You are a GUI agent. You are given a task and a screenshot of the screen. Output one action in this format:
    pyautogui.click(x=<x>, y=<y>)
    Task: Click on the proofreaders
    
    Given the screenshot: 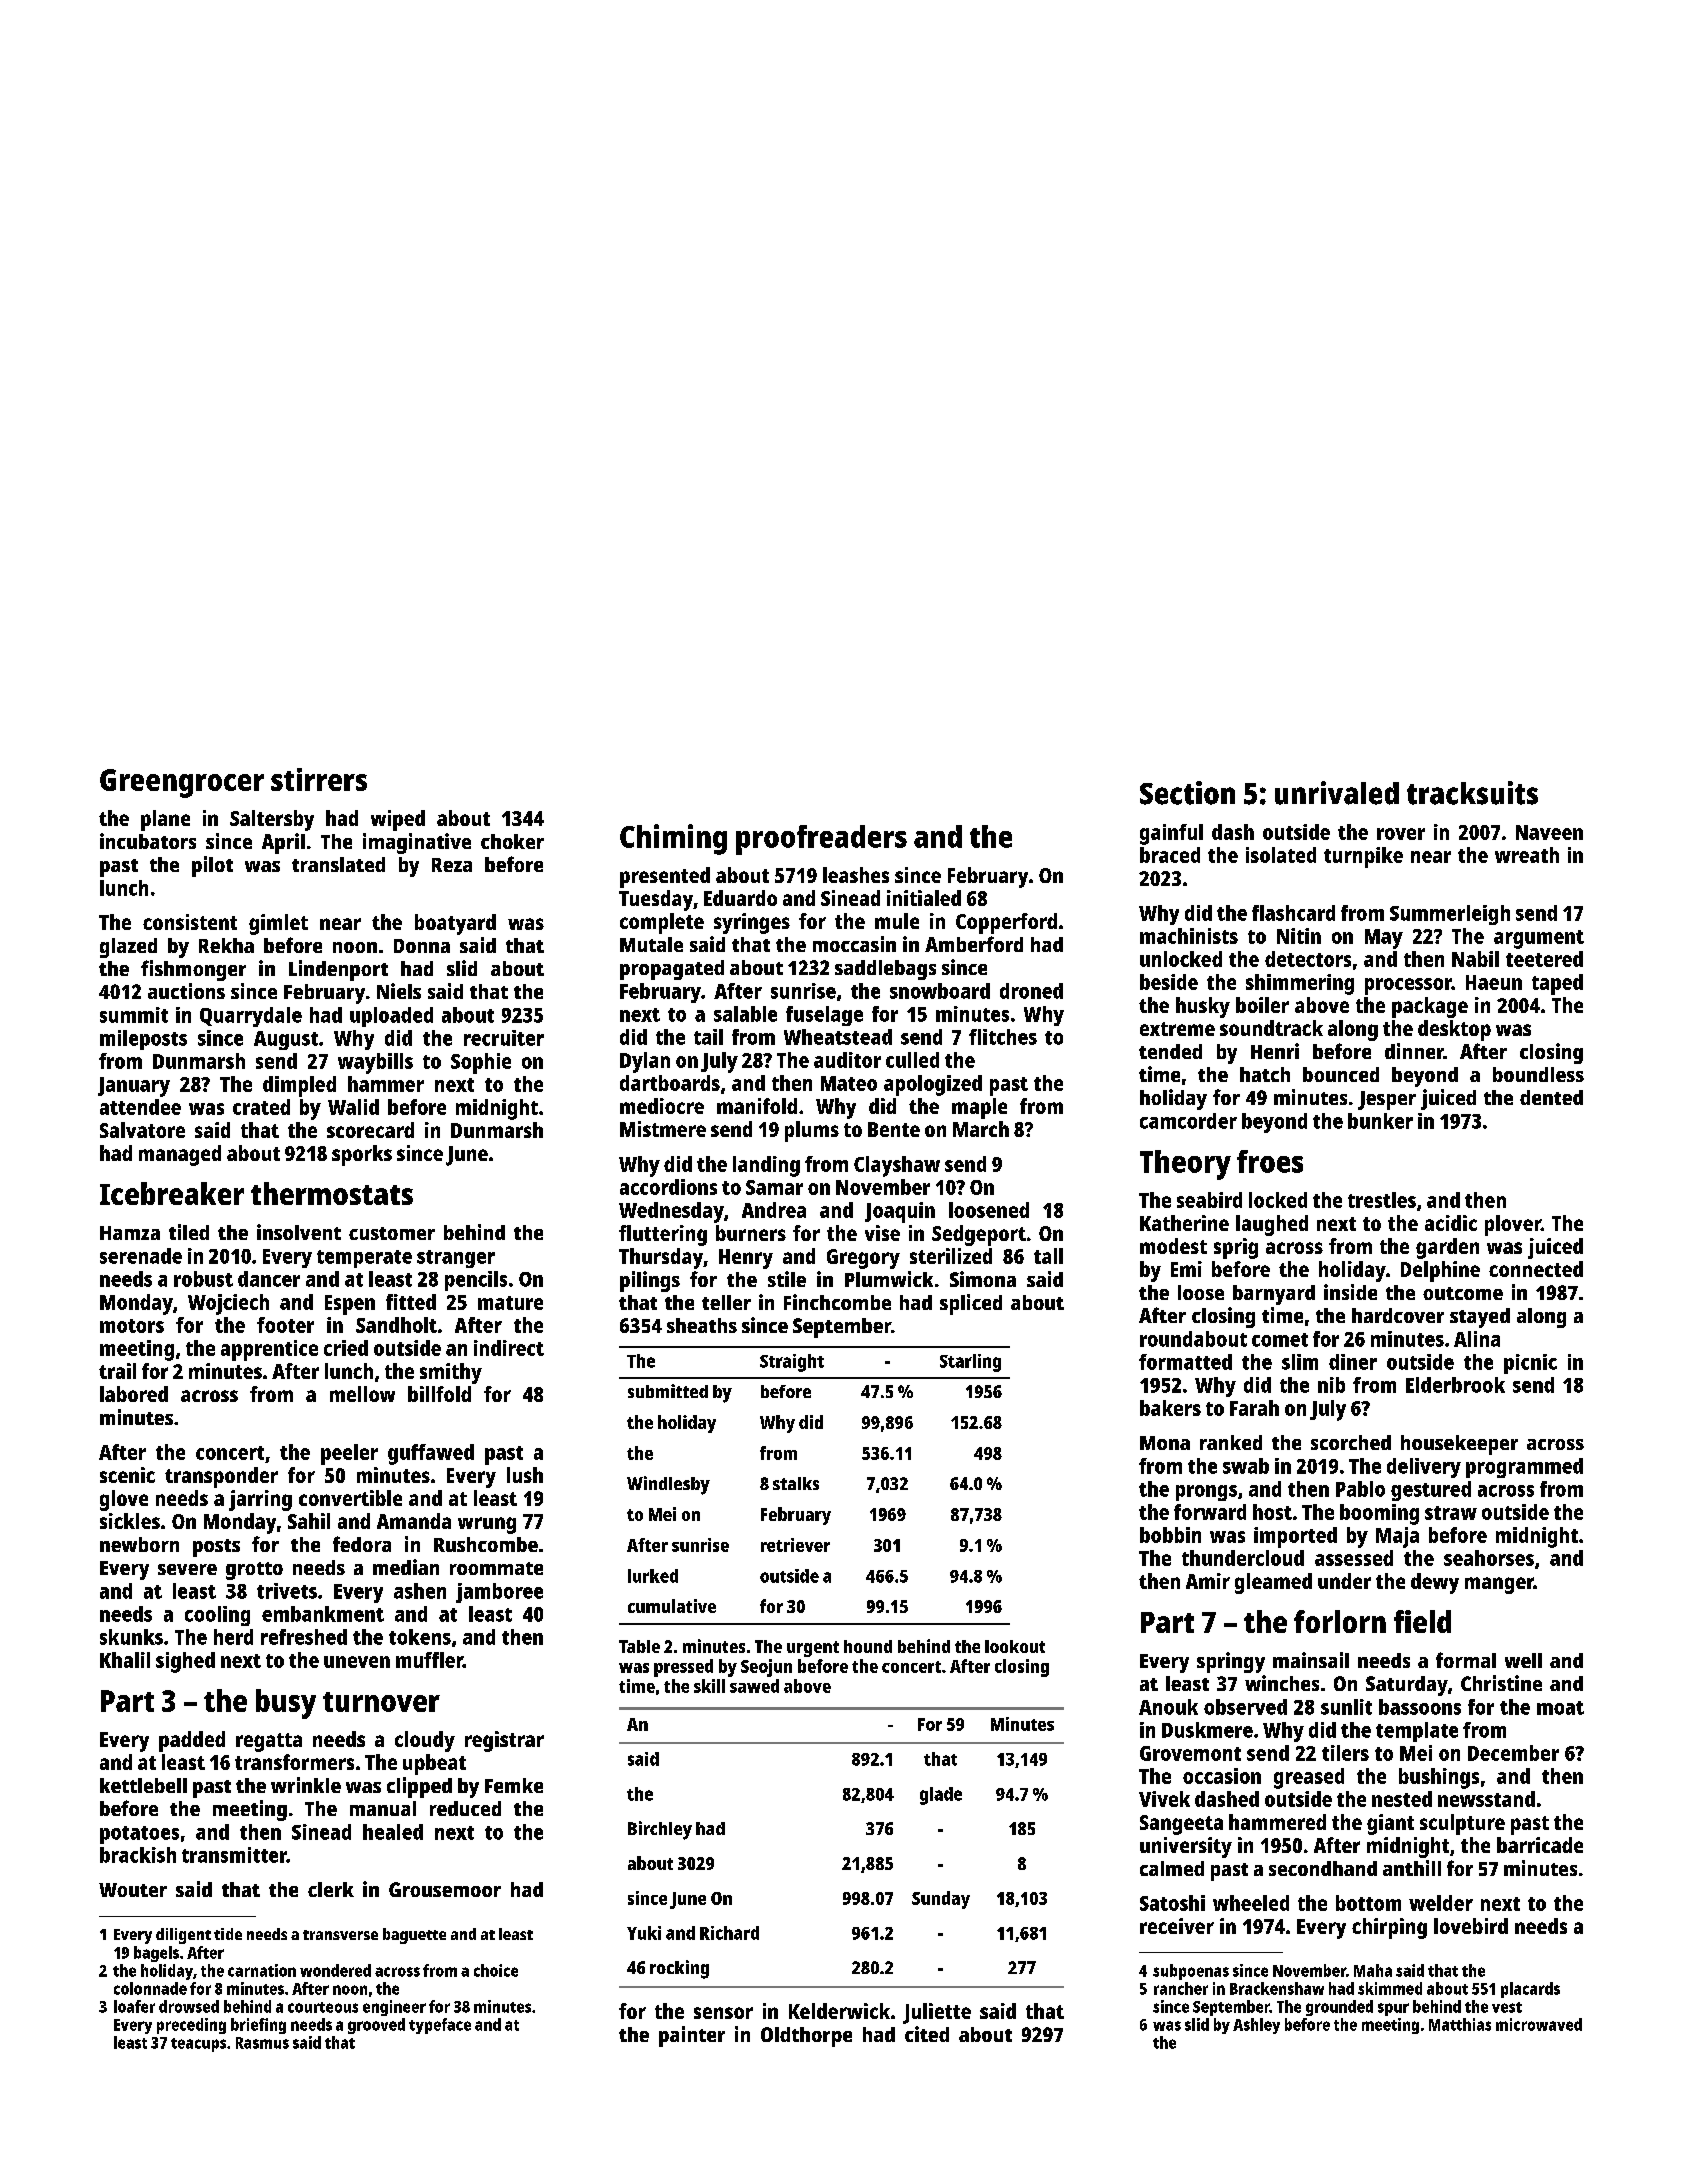 What is the action you would take?
    pyautogui.click(x=821, y=840)
